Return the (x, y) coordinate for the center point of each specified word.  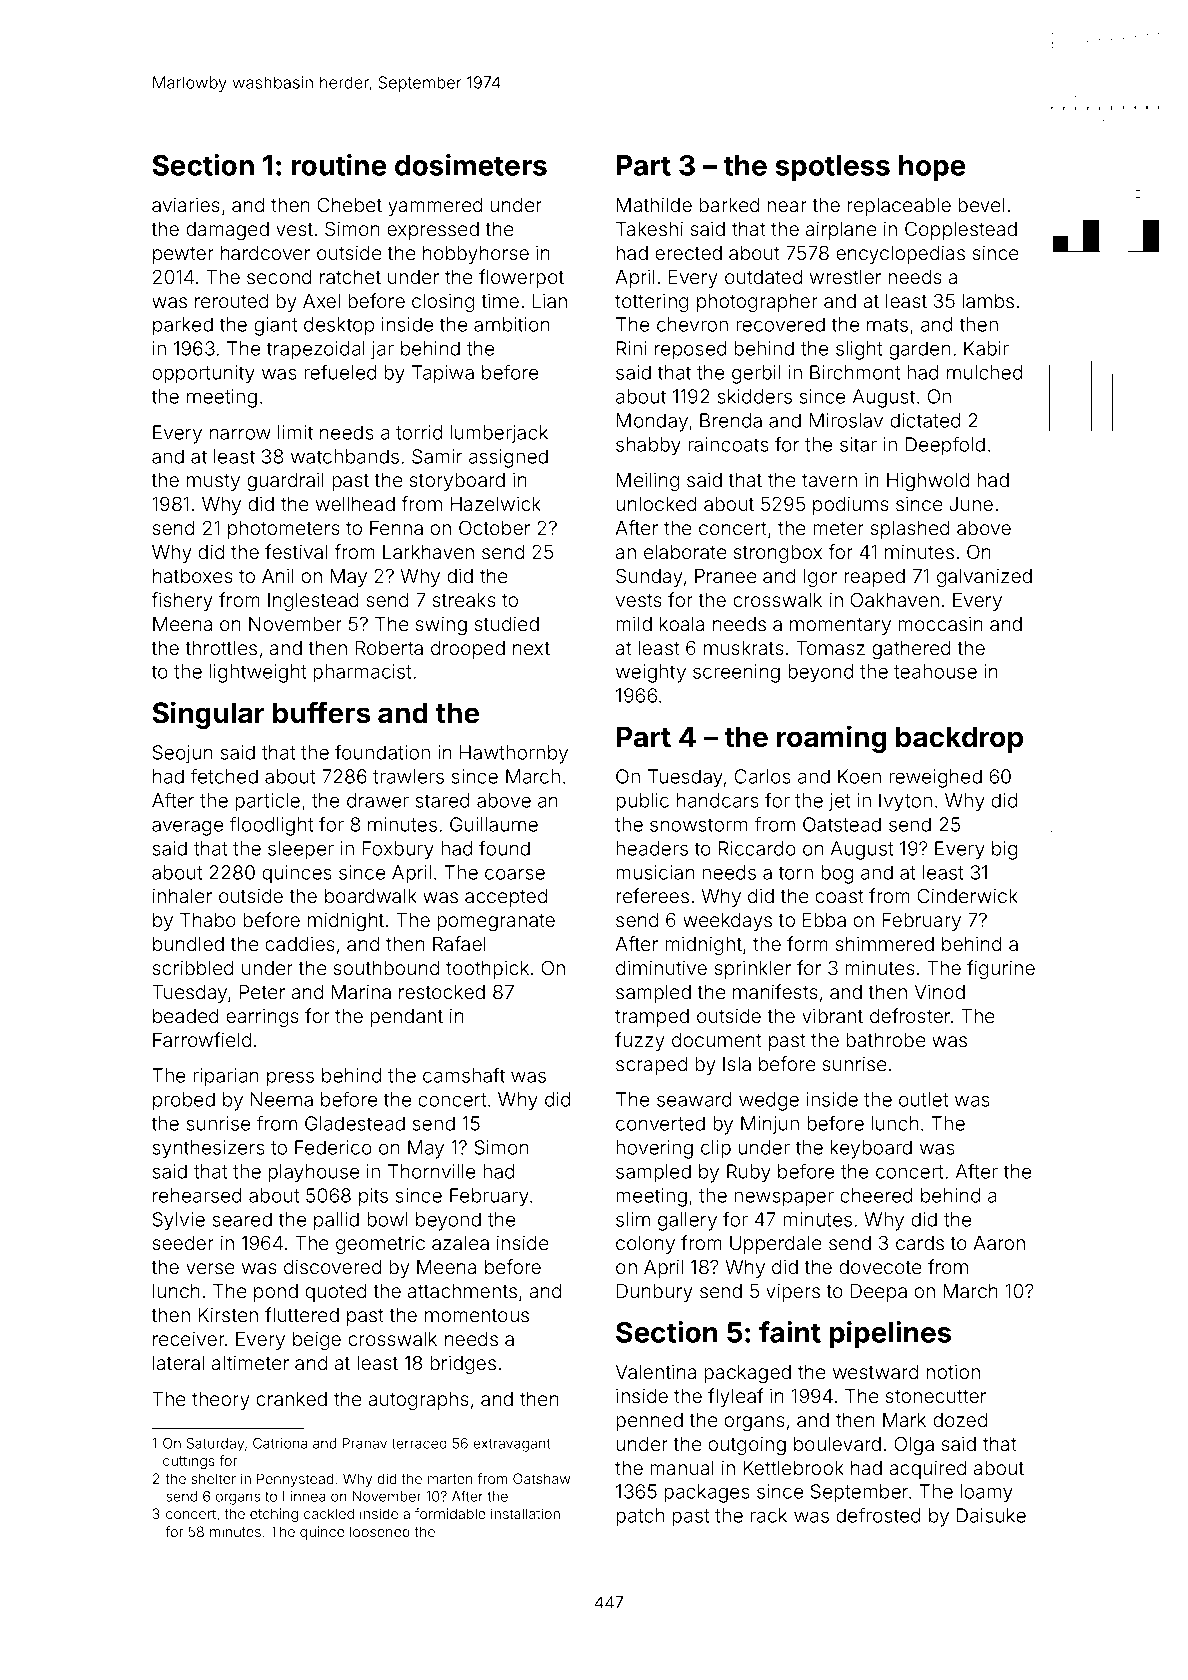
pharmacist (362, 673)
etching (274, 1515)
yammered (435, 207)
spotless (832, 168)
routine (338, 165)
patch (640, 1517)
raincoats (728, 444)
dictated (925, 420)
